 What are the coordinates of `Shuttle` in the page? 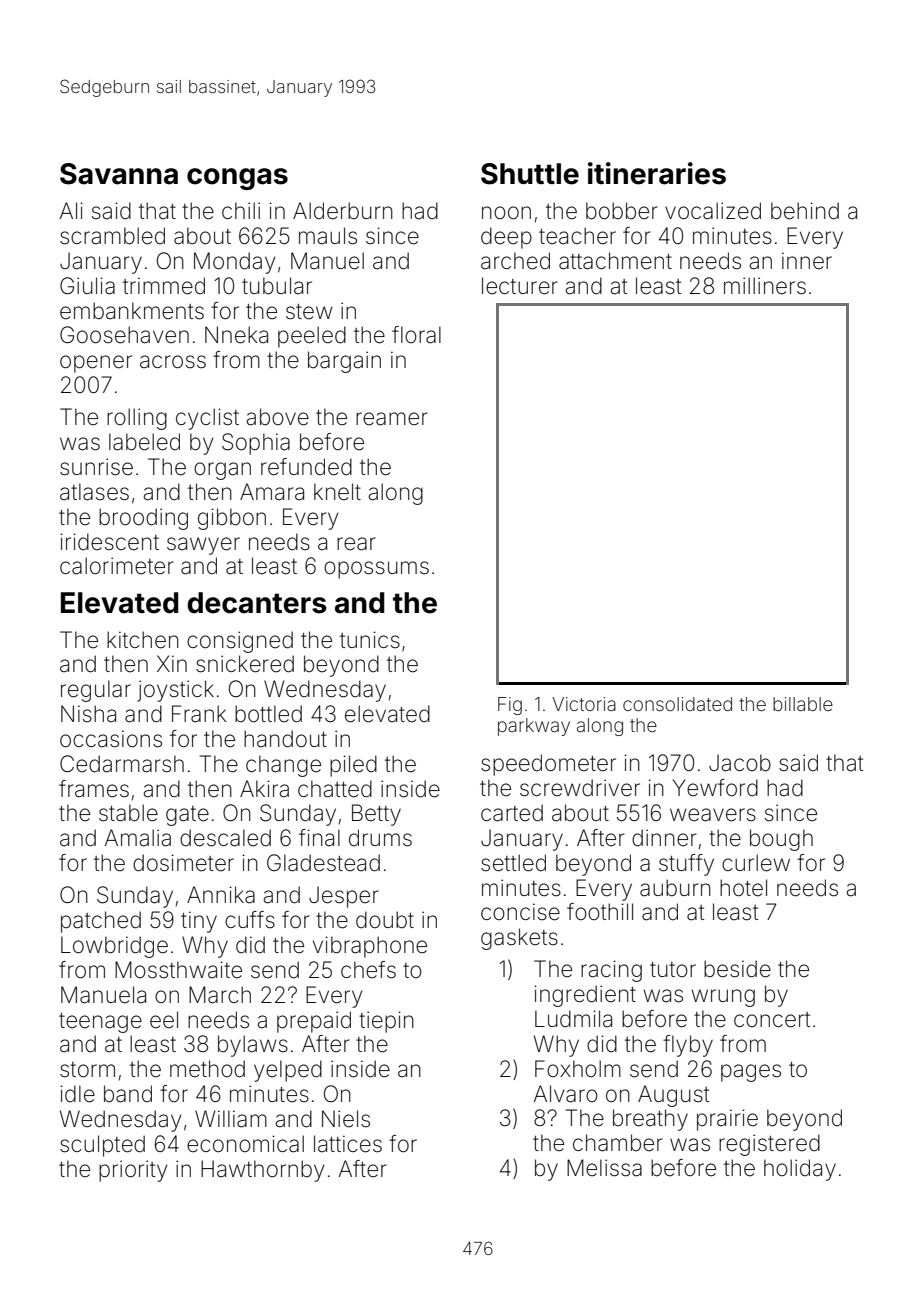 It's located at (530, 174).
